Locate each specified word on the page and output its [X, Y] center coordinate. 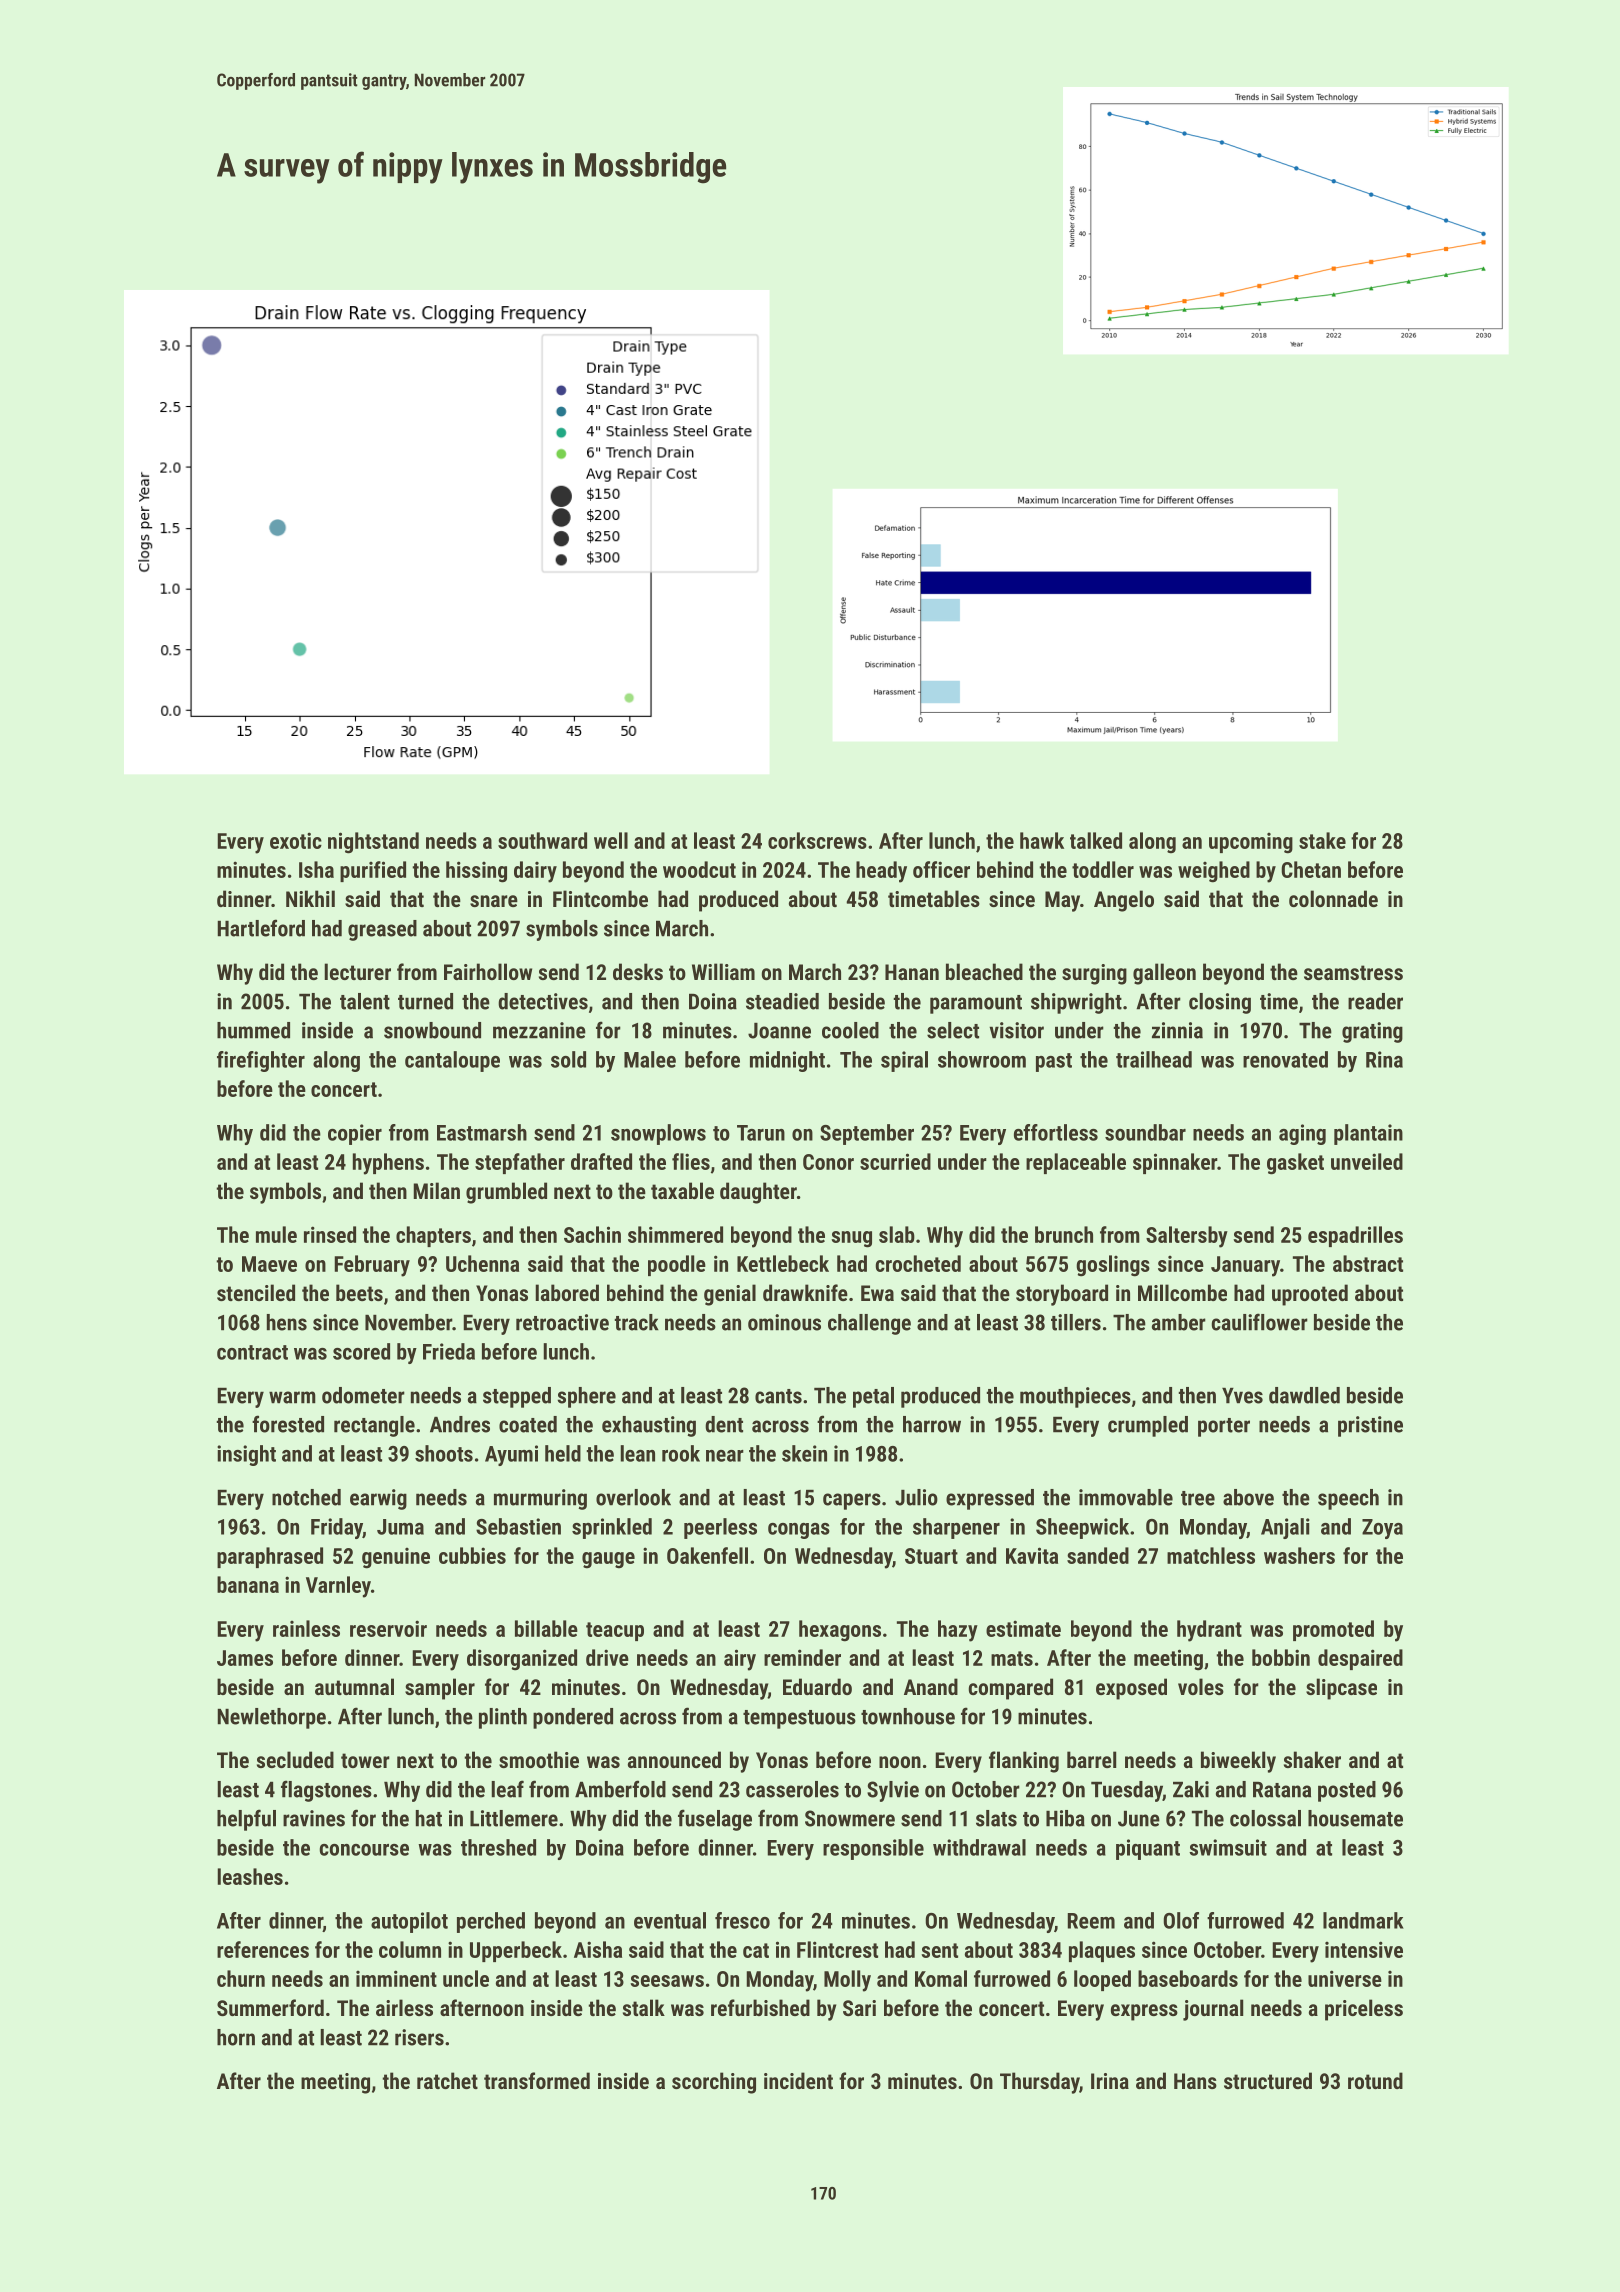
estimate [1023, 1628]
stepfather [520, 1163]
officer [941, 869]
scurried [895, 1161]
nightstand [373, 843]
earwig [378, 1499]
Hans [1195, 2081]
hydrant [1209, 1631]
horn [236, 2037]
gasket [1295, 1164]
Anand [931, 1686]
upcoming [1251, 843]
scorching [714, 2083]
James [245, 1658]
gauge [608, 1560]
